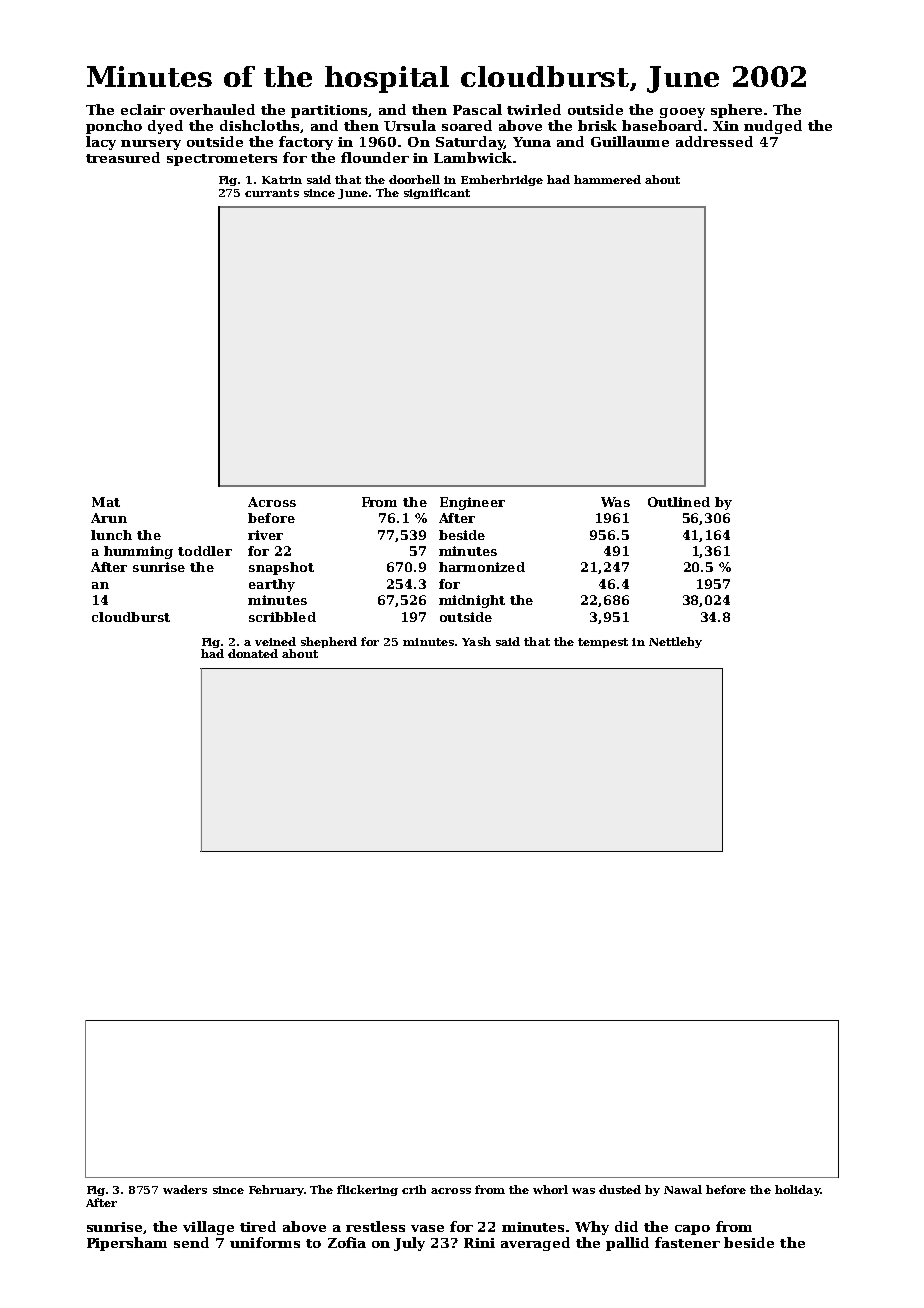 The height and width of the document is (1308, 924). I want to click on whorl, so click(550, 1189).
